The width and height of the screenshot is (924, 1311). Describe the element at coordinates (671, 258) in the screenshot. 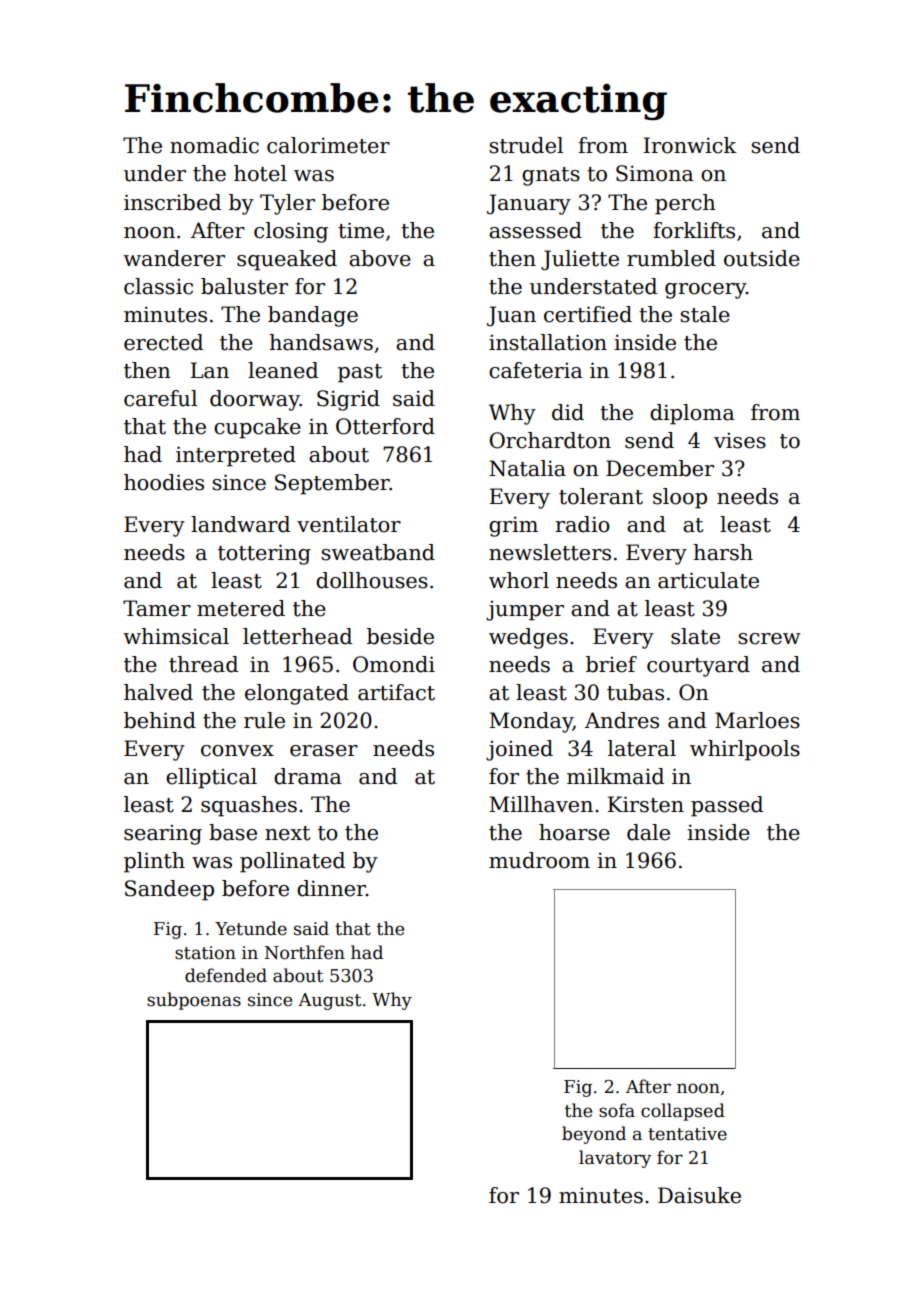

I see `rumbled` at that location.
